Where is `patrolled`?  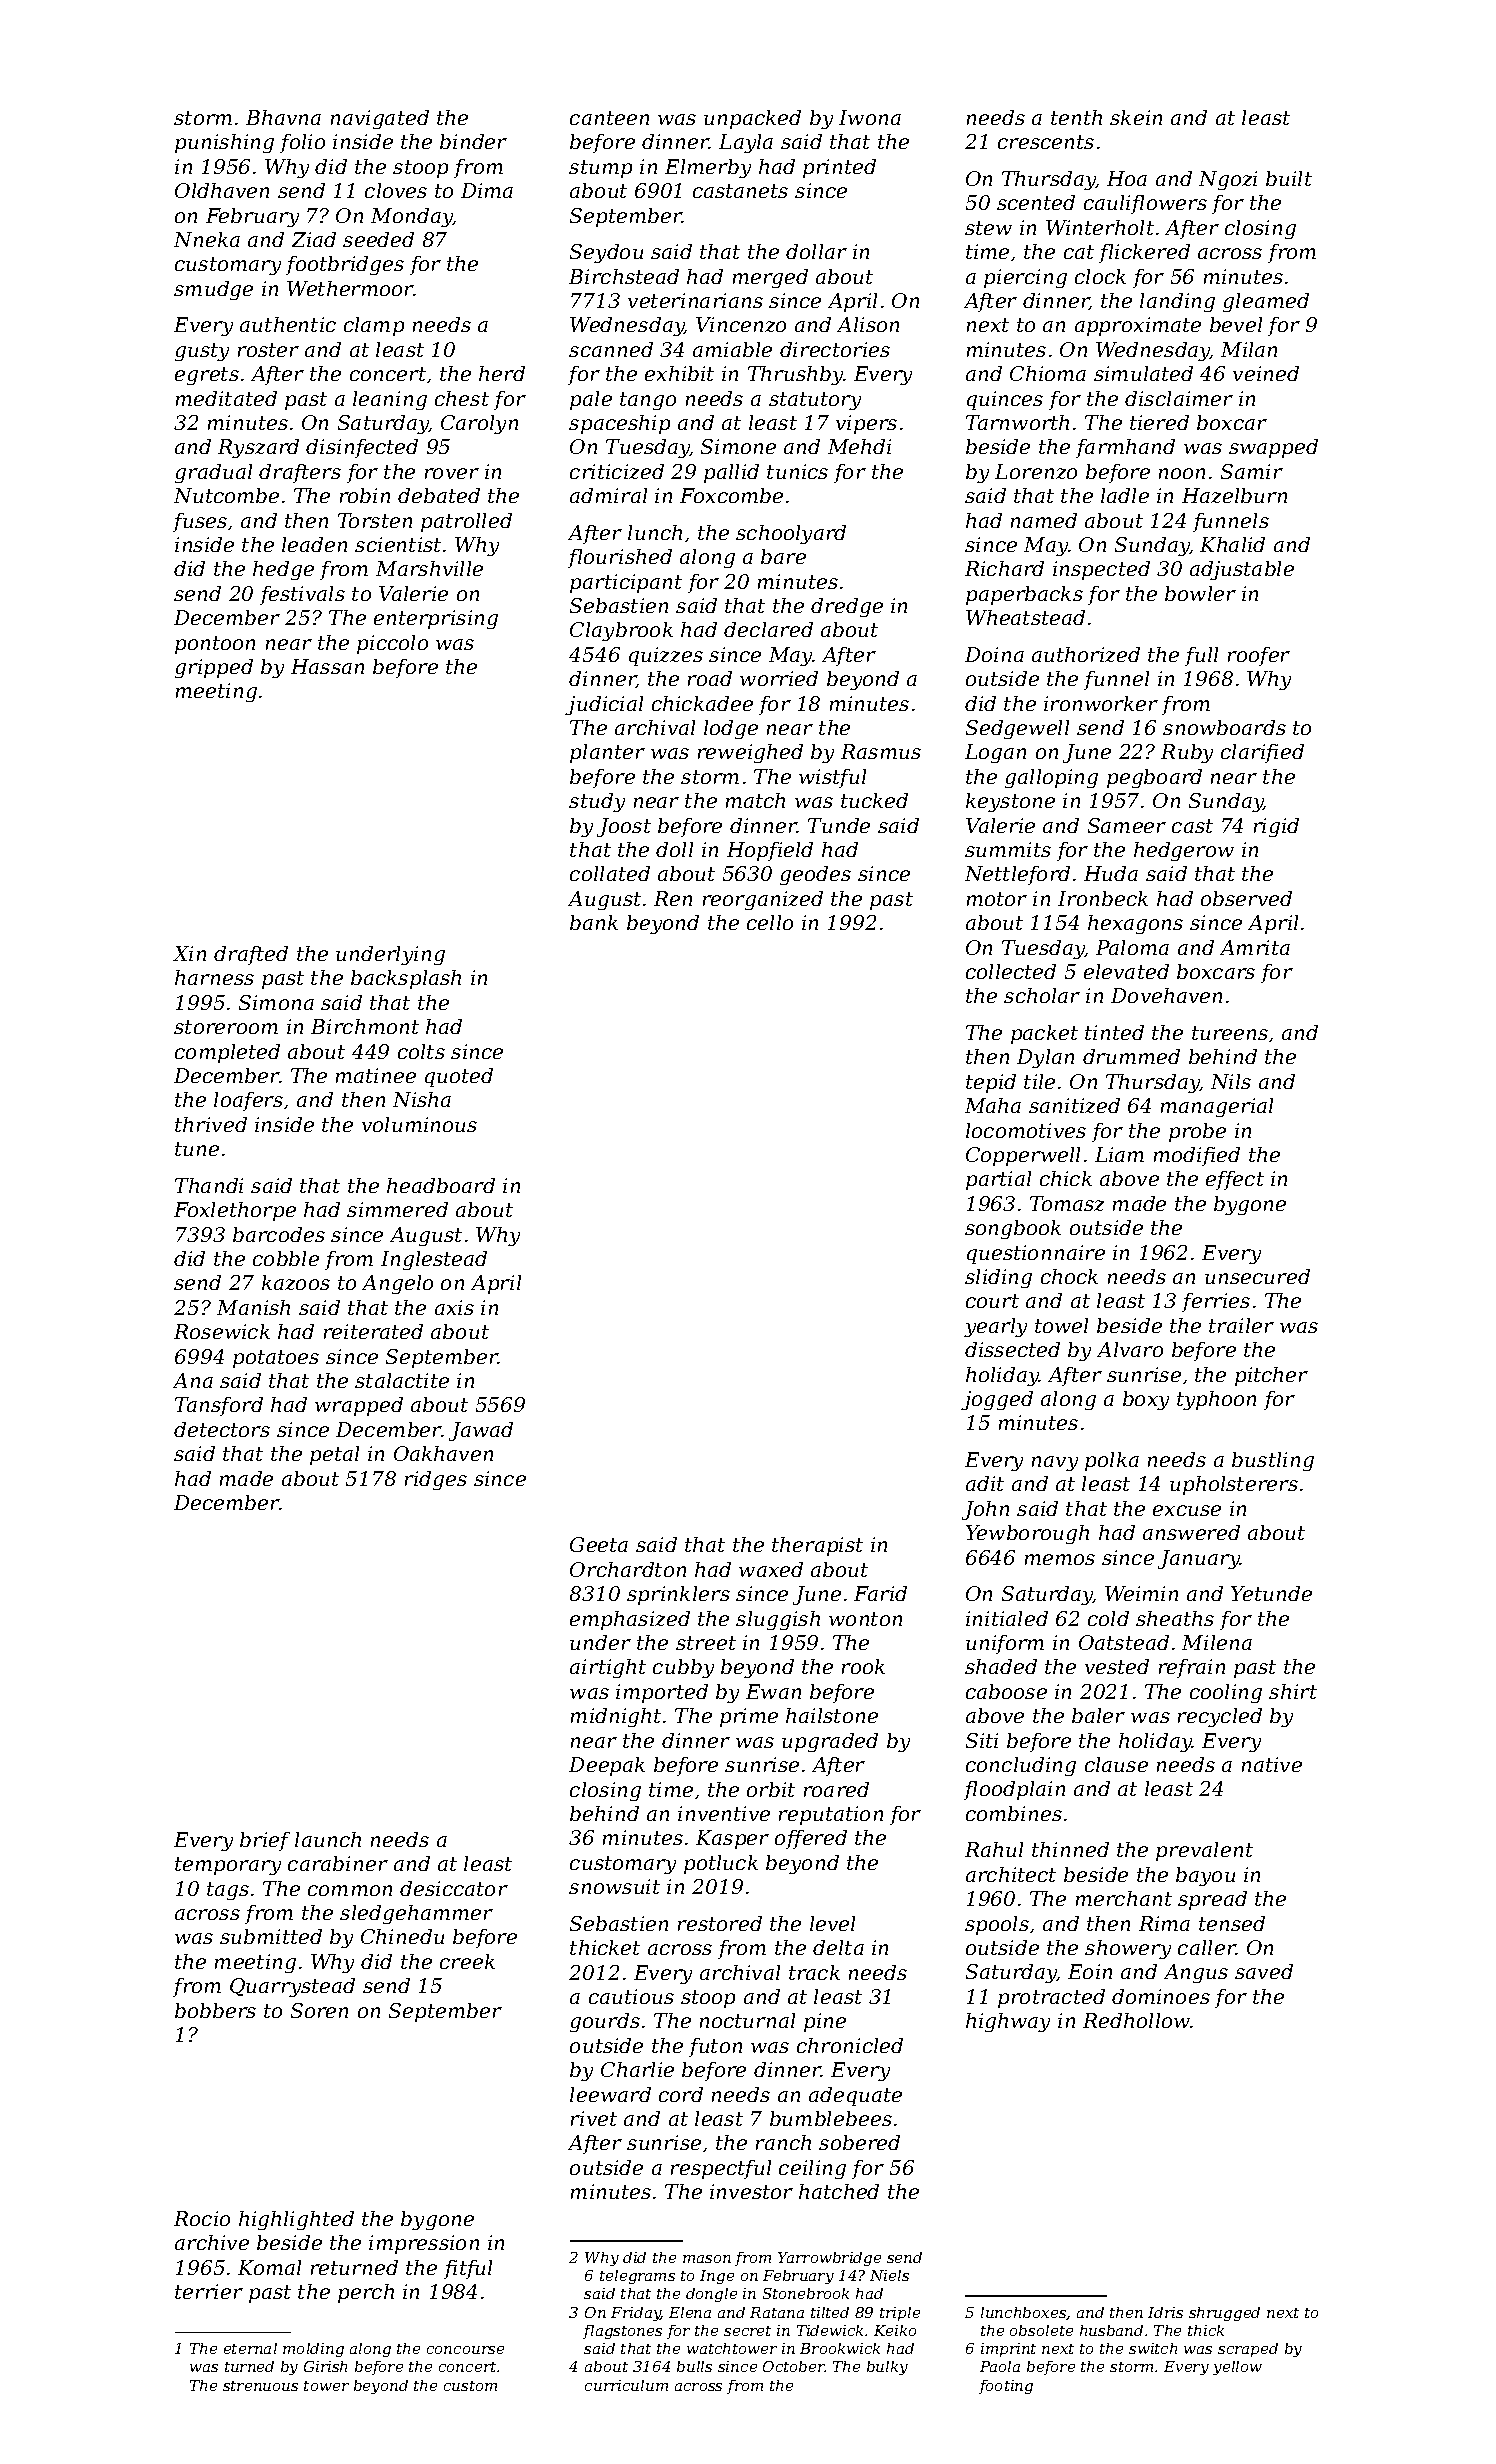
patrolled is located at coordinates (466, 522).
